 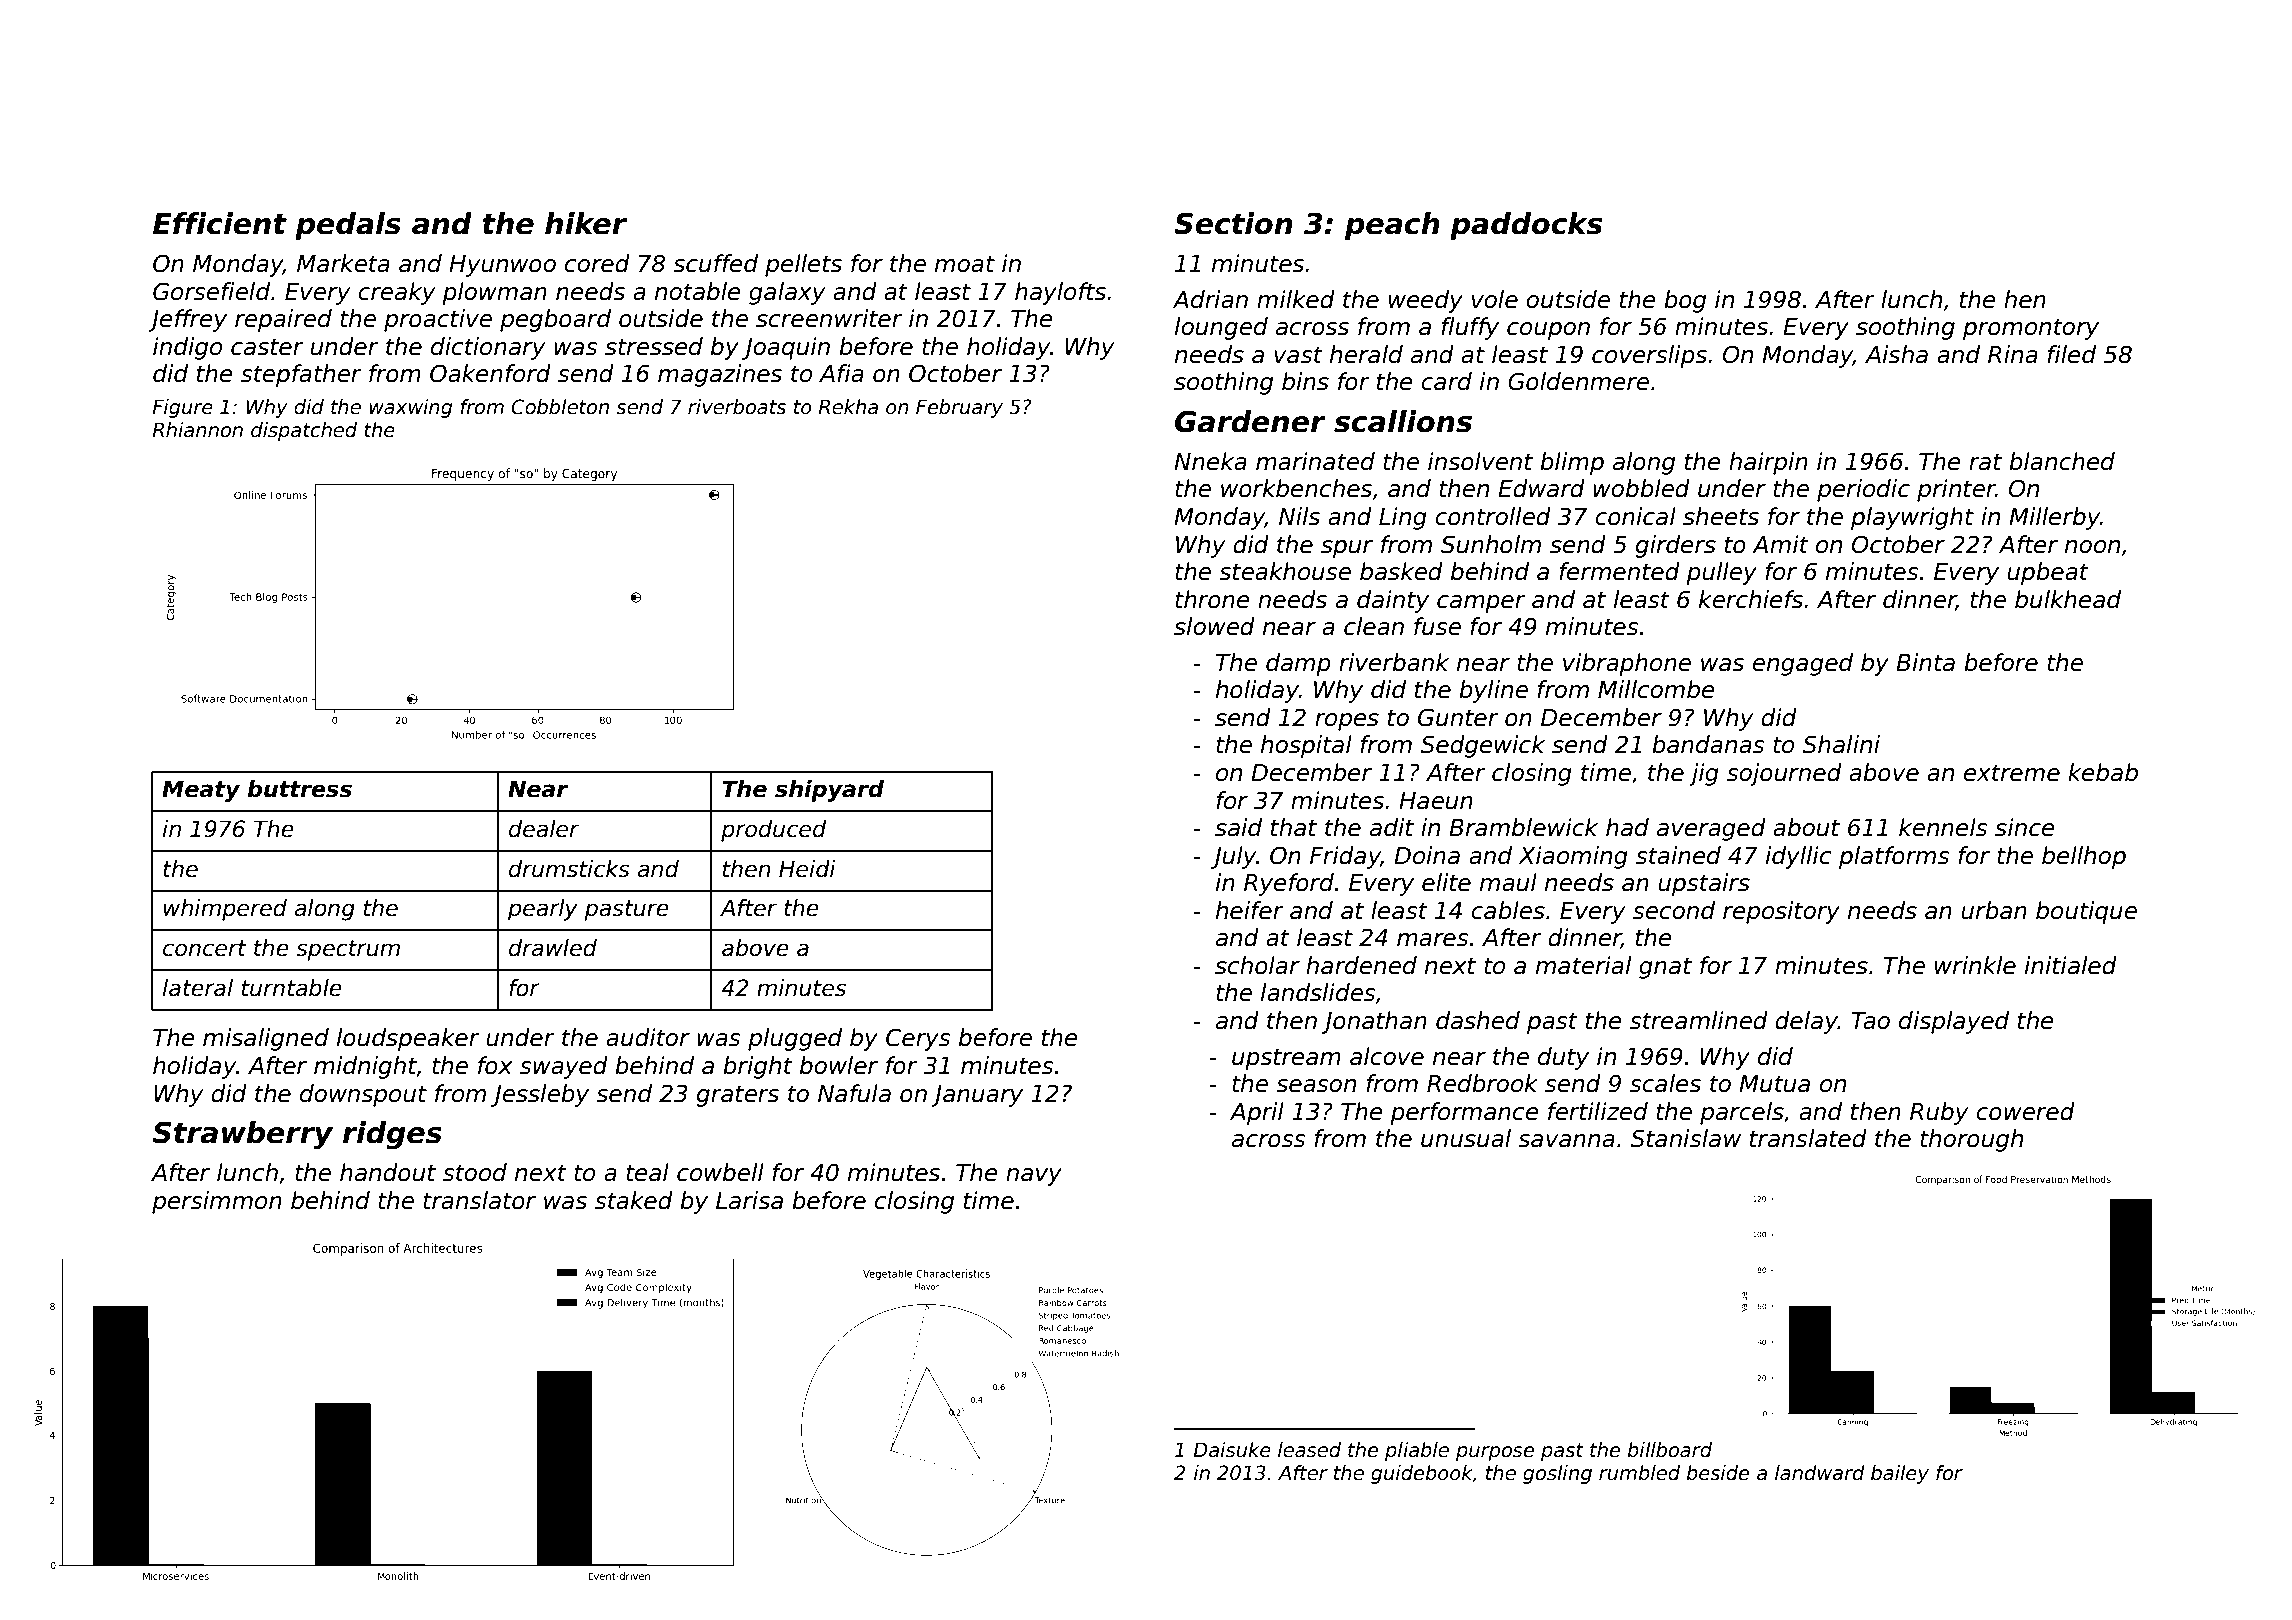 What do you see at coordinates (1232, 1450) in the image?
I see `Daisuke` at bounding box center [1232, 1450].
